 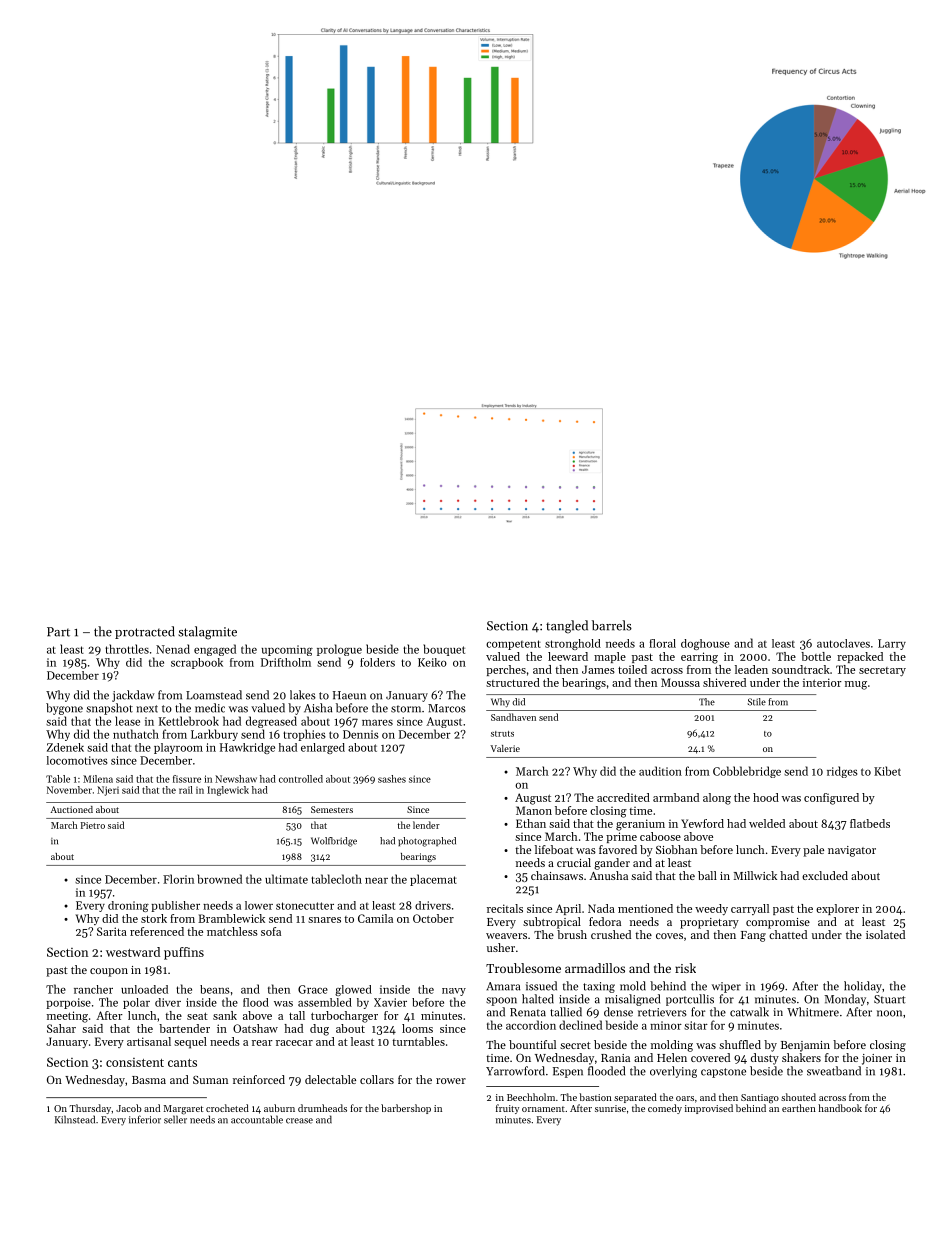 What do you see at coordinates (513, 645) in the screenshot?
I see `competent` at bounding box center [513, 645].
